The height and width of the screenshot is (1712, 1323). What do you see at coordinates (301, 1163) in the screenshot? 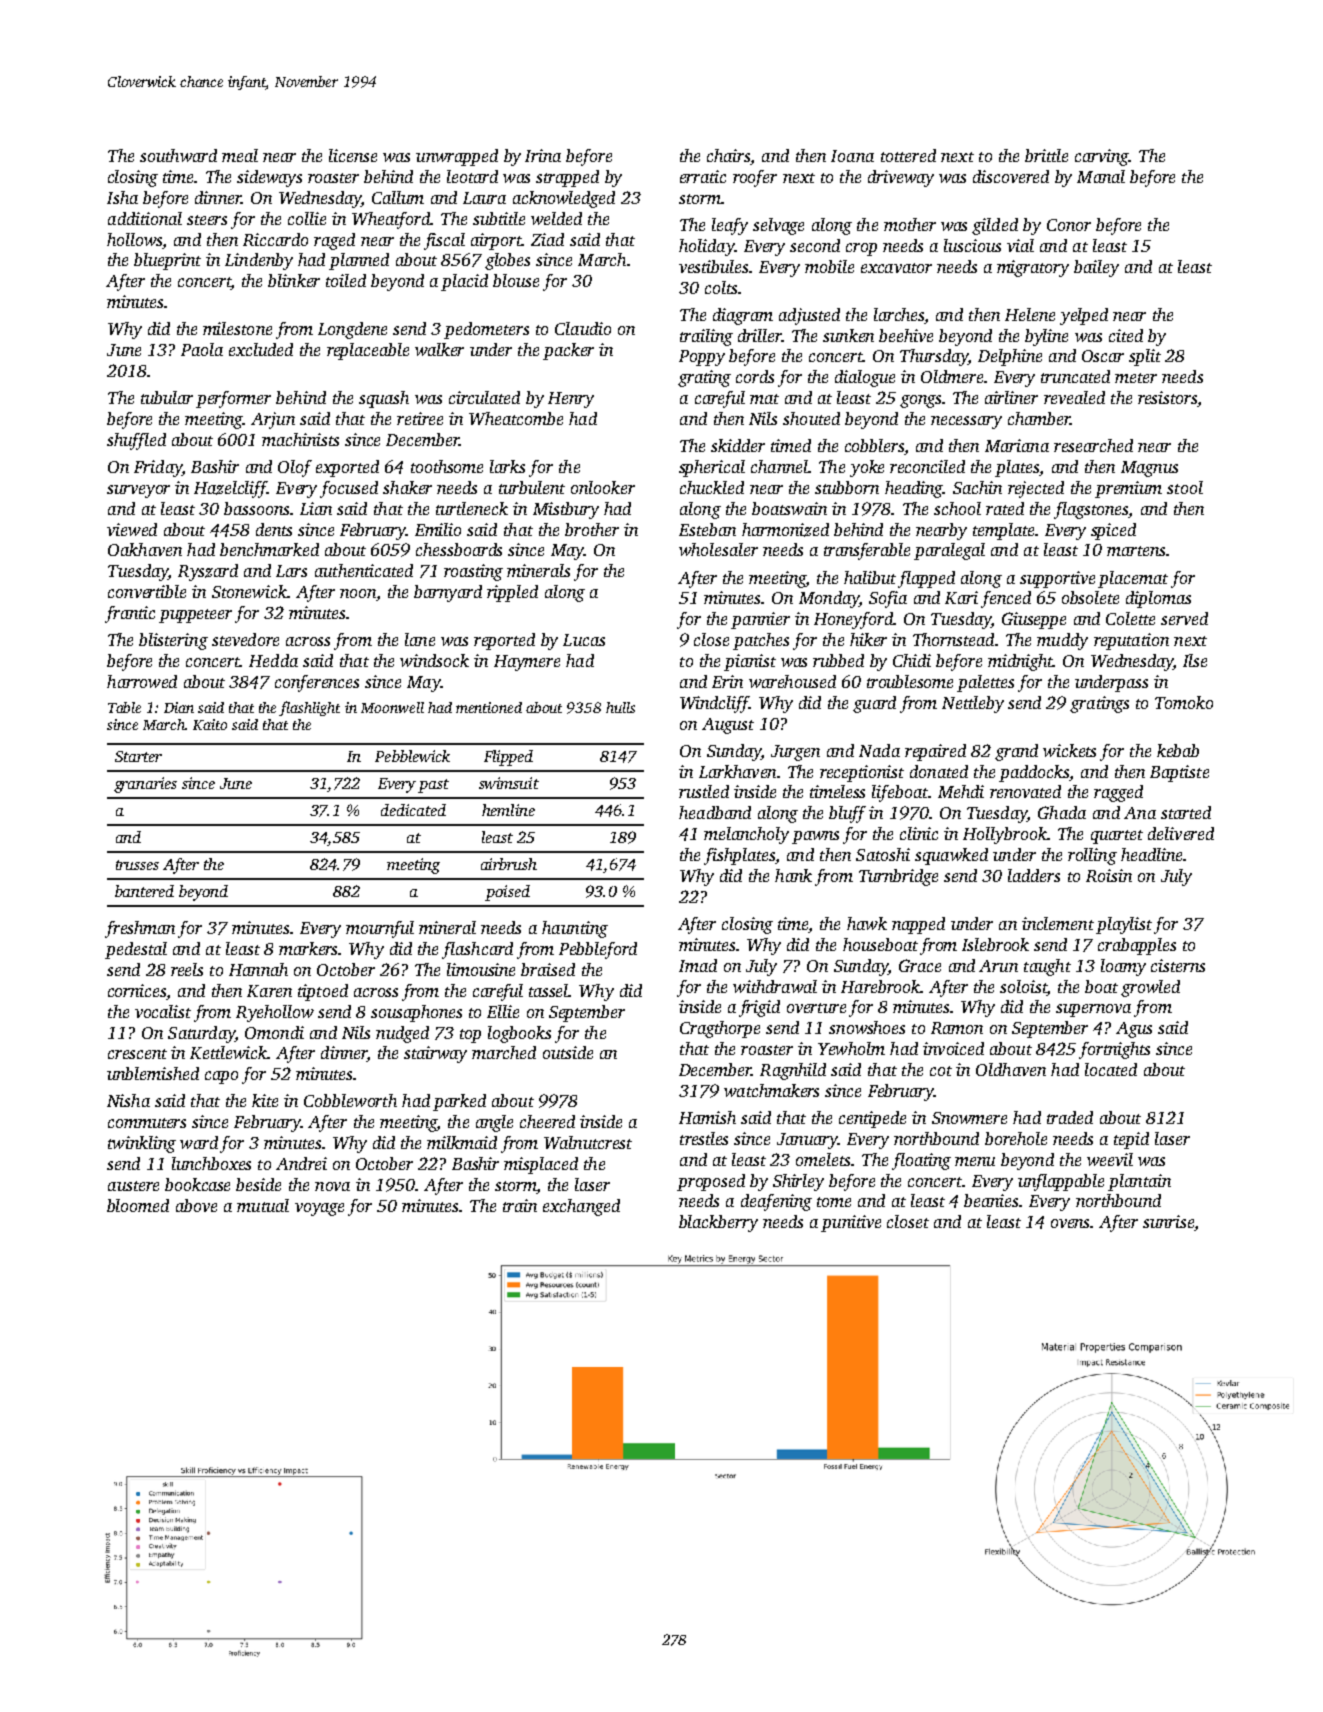
I see `Andrei` at bounding box center [301, 1163].
